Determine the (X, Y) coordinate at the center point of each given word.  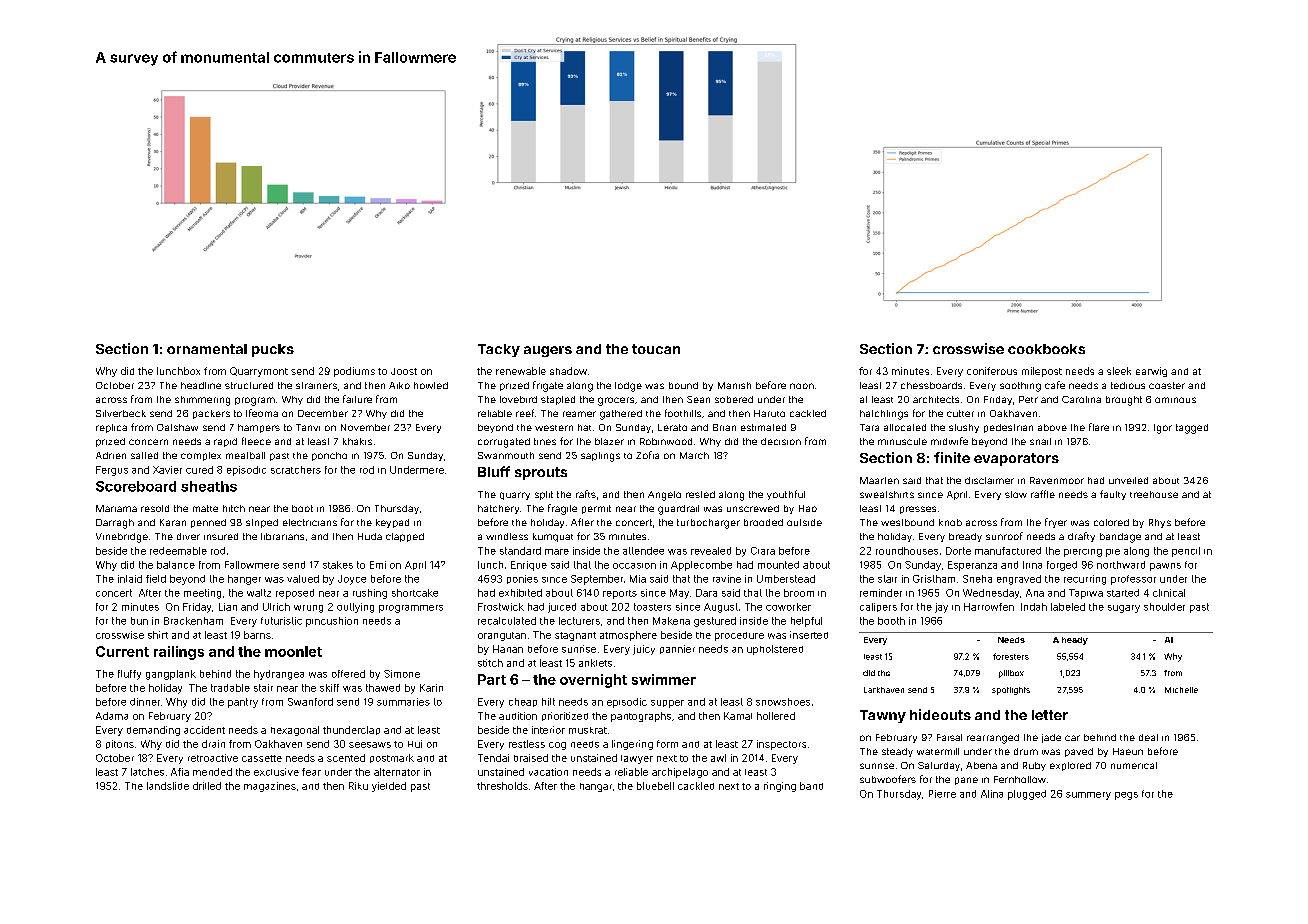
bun (139, 621)
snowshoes (783, 702)
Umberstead (786, 579)
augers (548, 351)
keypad (392, 523)
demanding (153, 731)
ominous (1175, 400)
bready (965, 537)
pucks (273, 350)
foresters (1011, 656)
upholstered (775, 650)
